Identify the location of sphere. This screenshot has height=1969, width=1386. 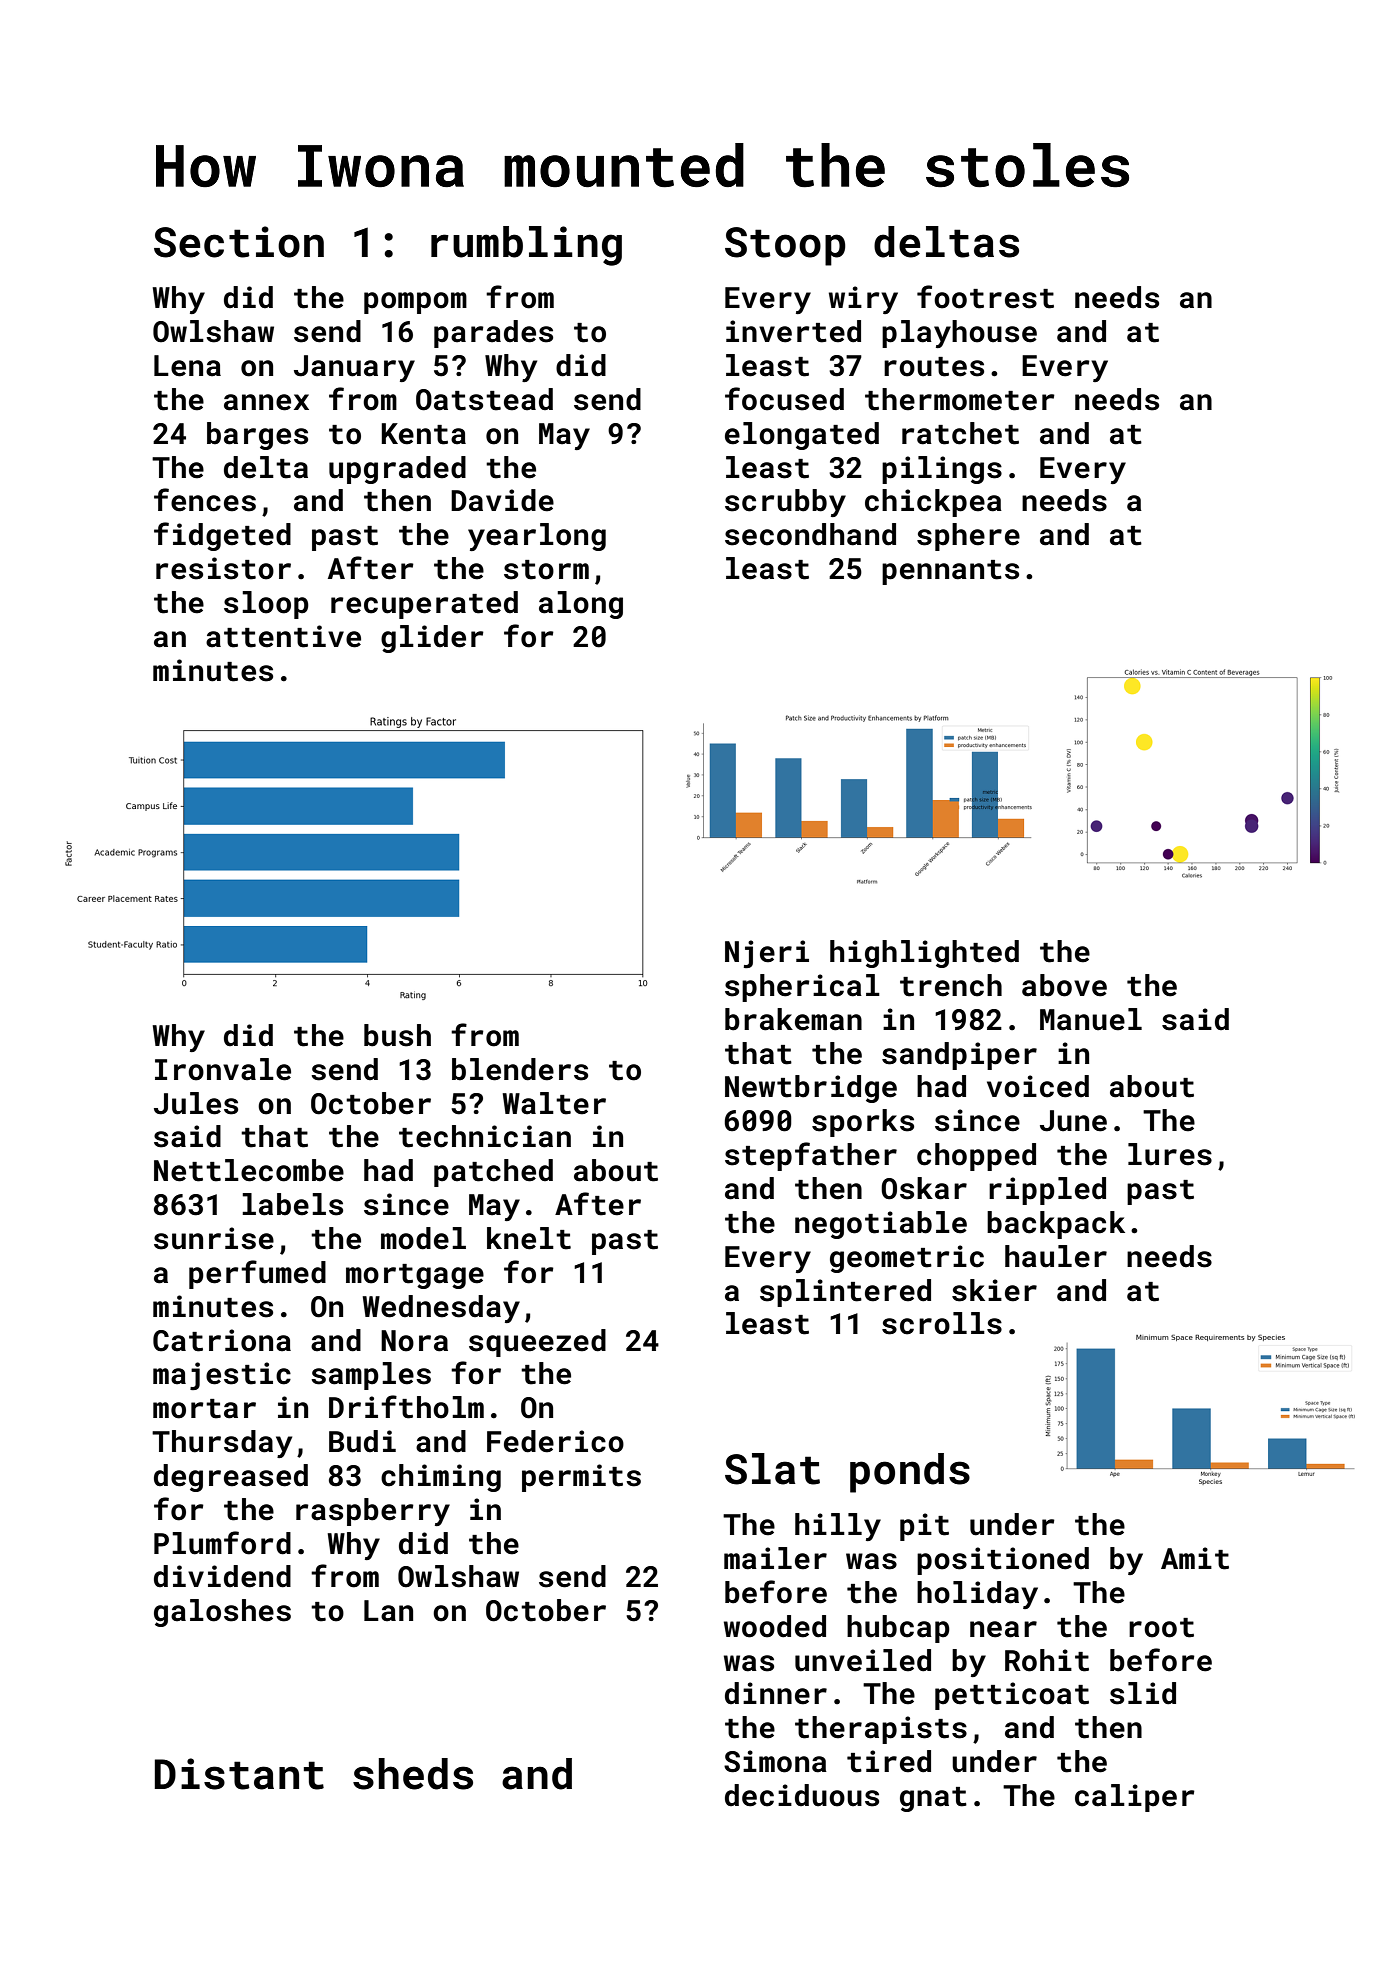
(968, 537).
